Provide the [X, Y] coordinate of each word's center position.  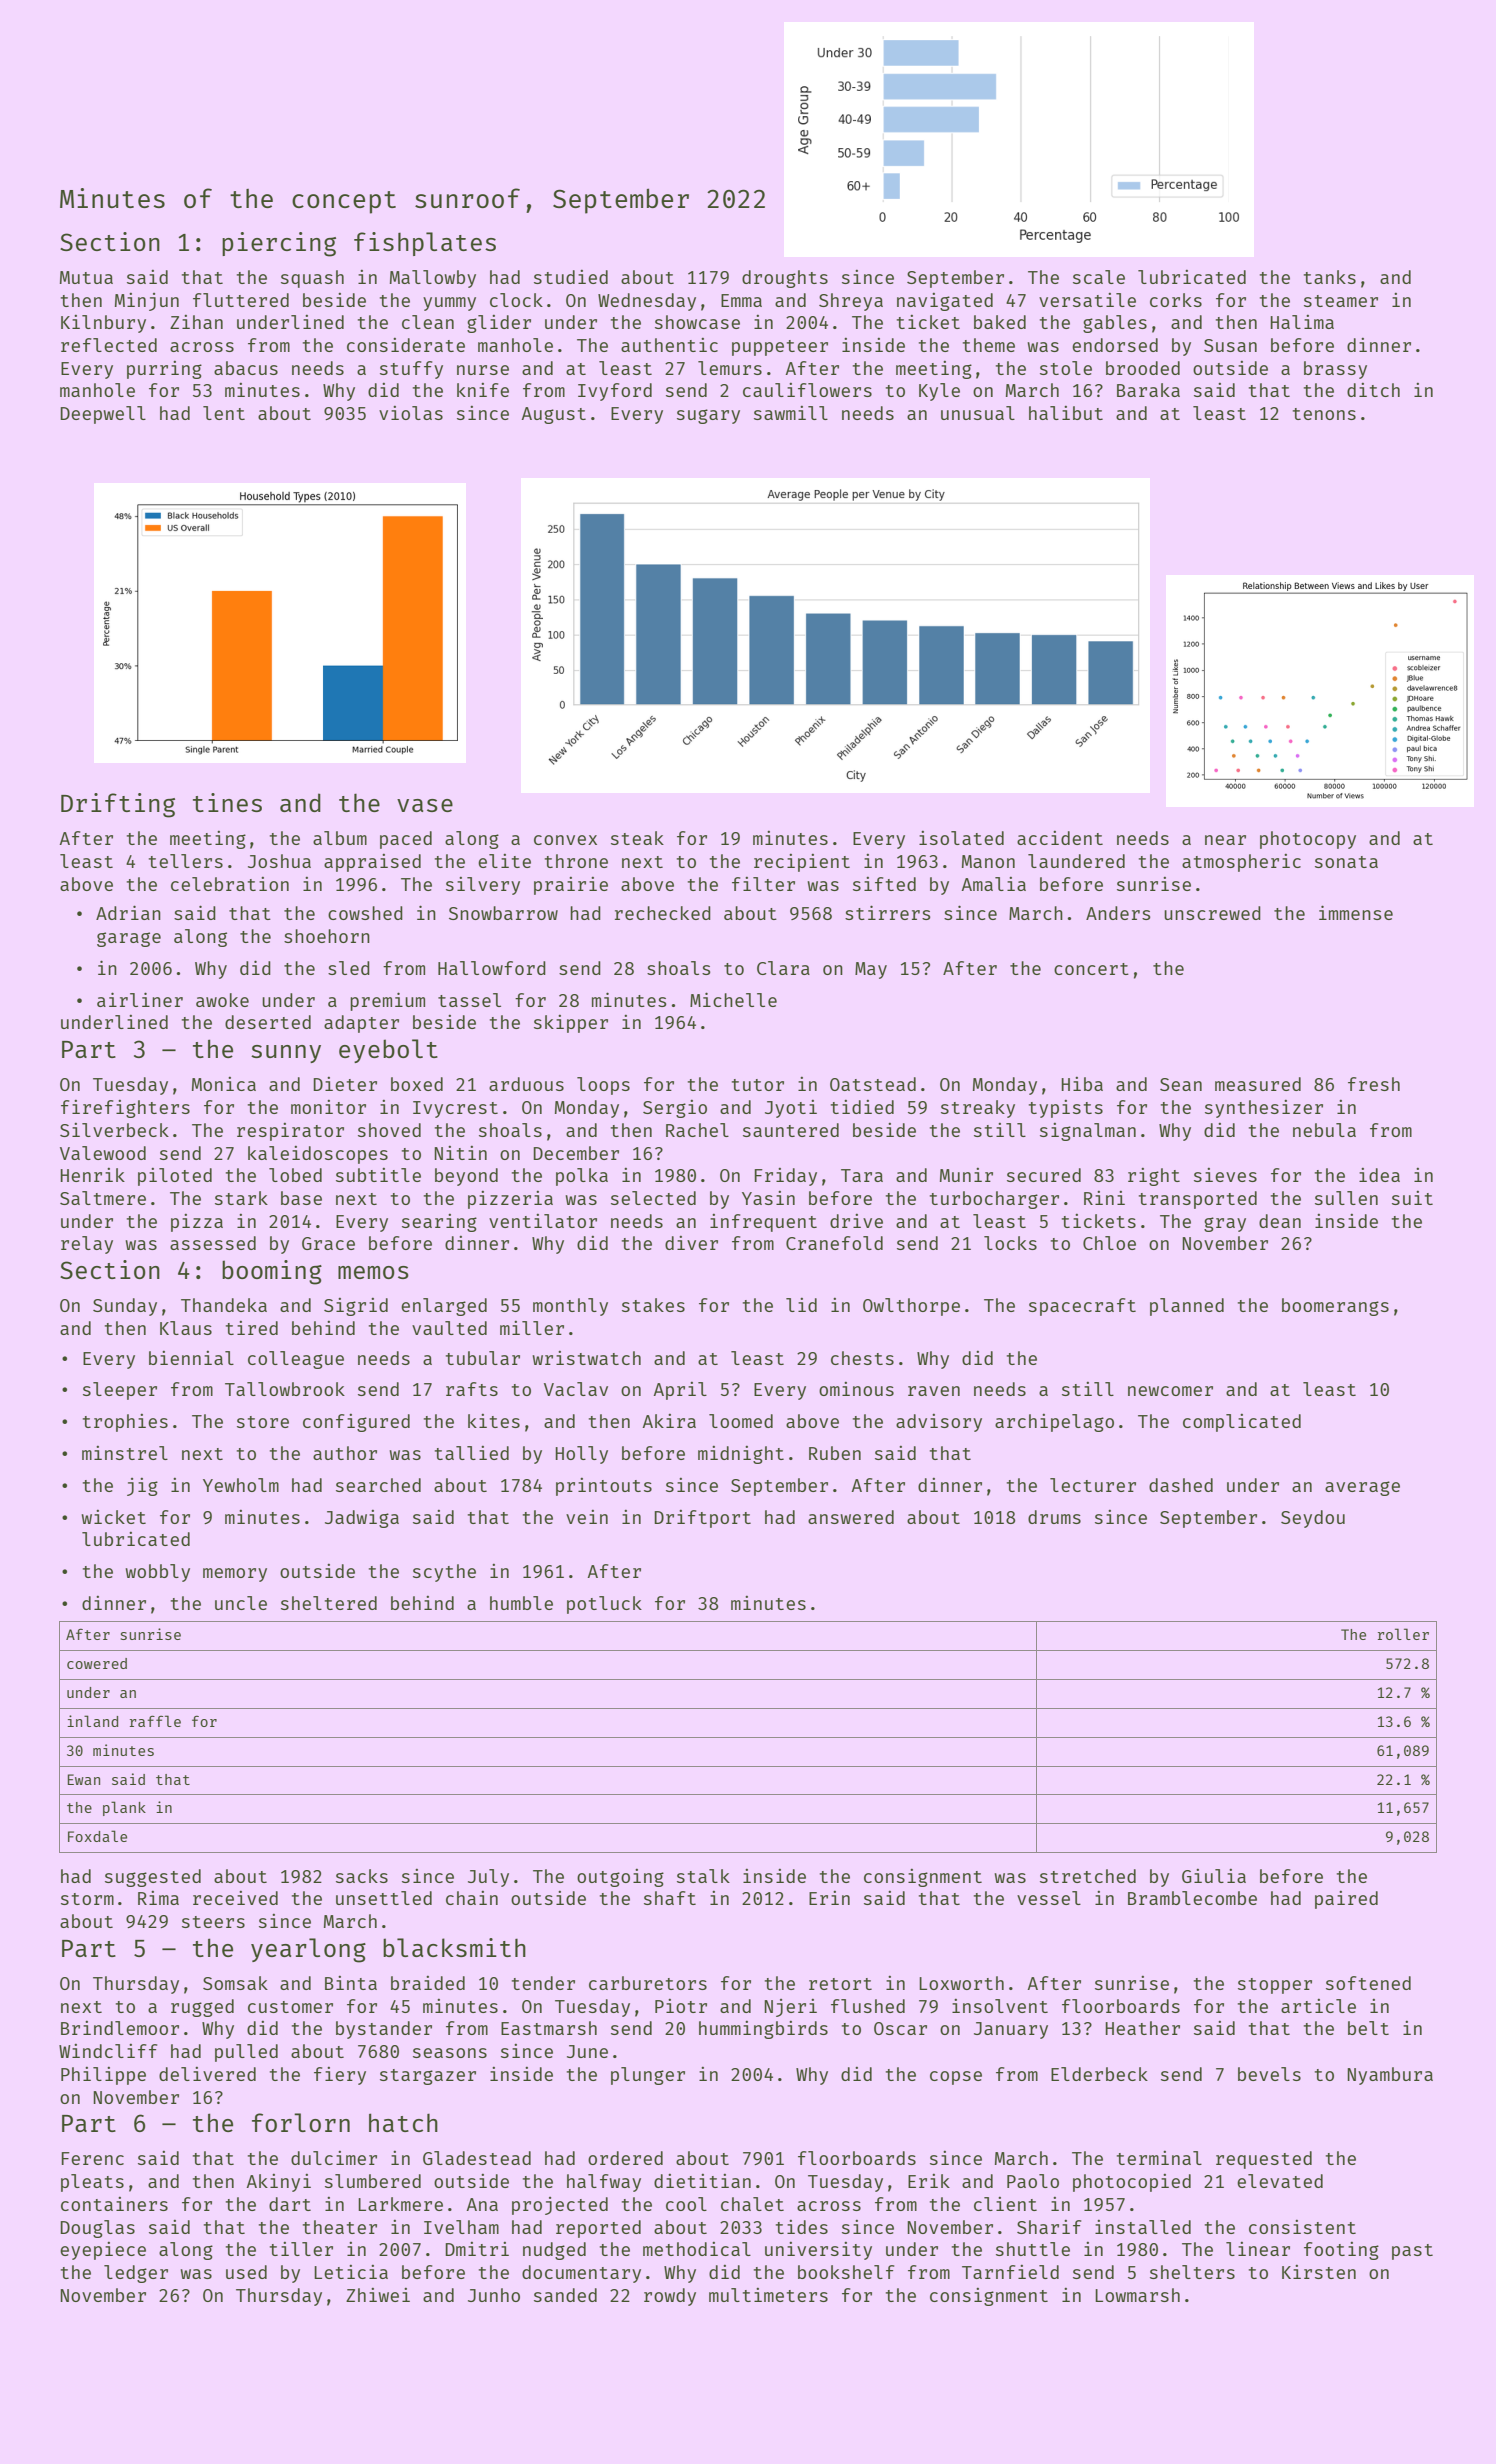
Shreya [851, 302]
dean [1280, 1221]
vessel [1049, 1898]
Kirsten [1319, 2272]
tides [802, 2227]
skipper [571, 1024]
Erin [829, 1898]
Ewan [84, 1779]
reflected [109, 345]
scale [1099, 277]
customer [290, 2007]
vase [425, 805]
